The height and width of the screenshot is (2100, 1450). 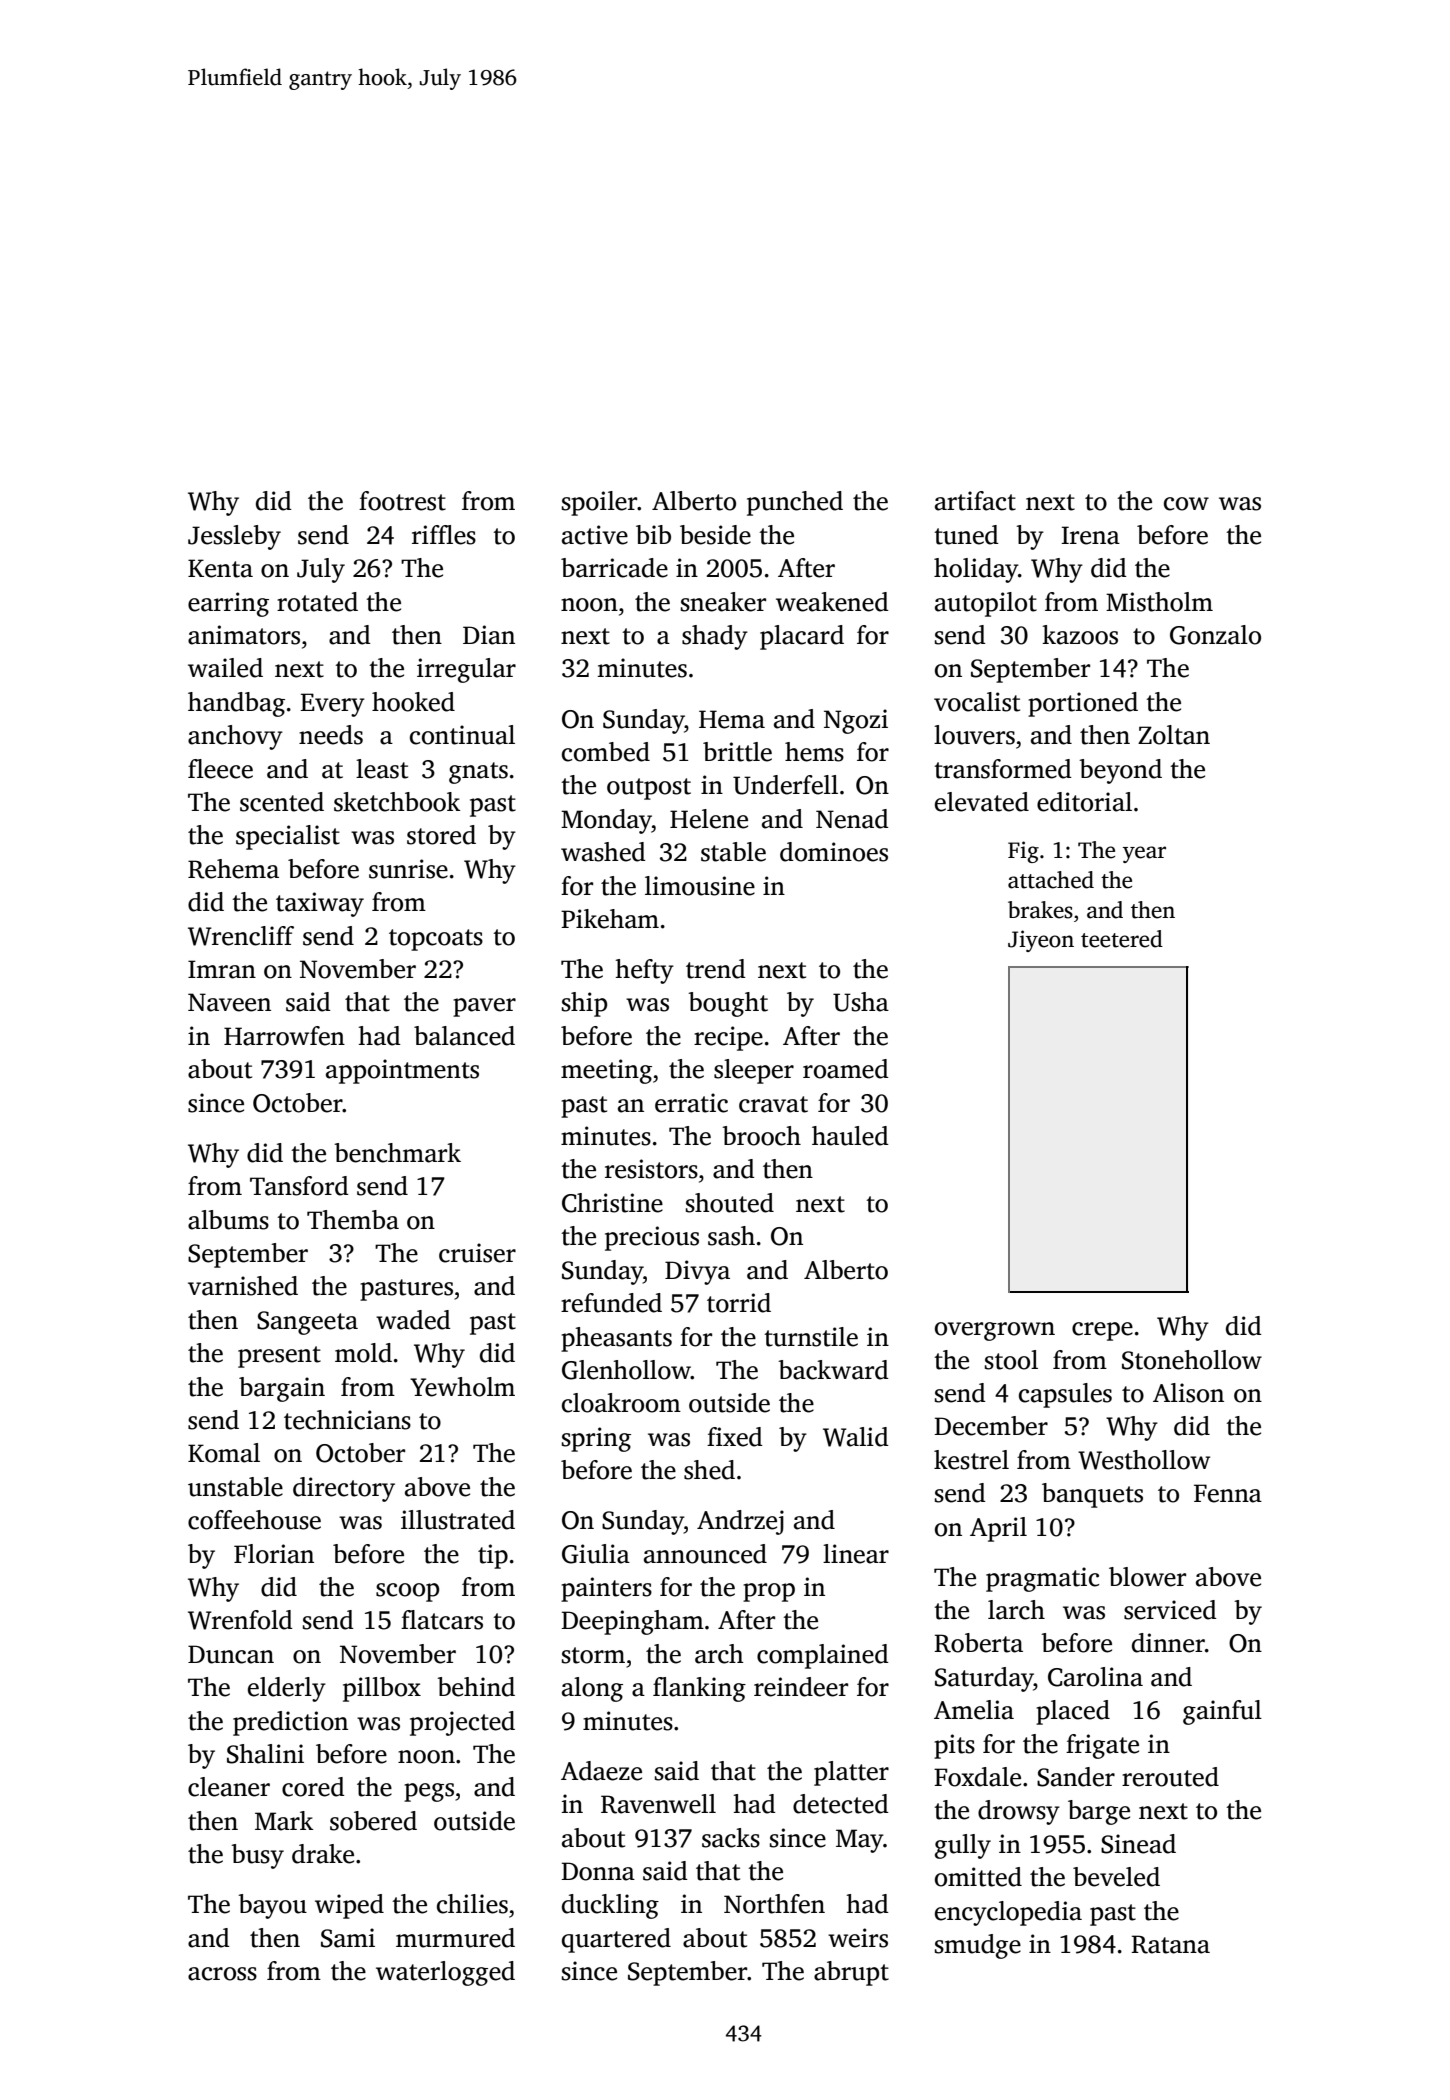 I want to click on artifact, so click(x=975, y=501).
